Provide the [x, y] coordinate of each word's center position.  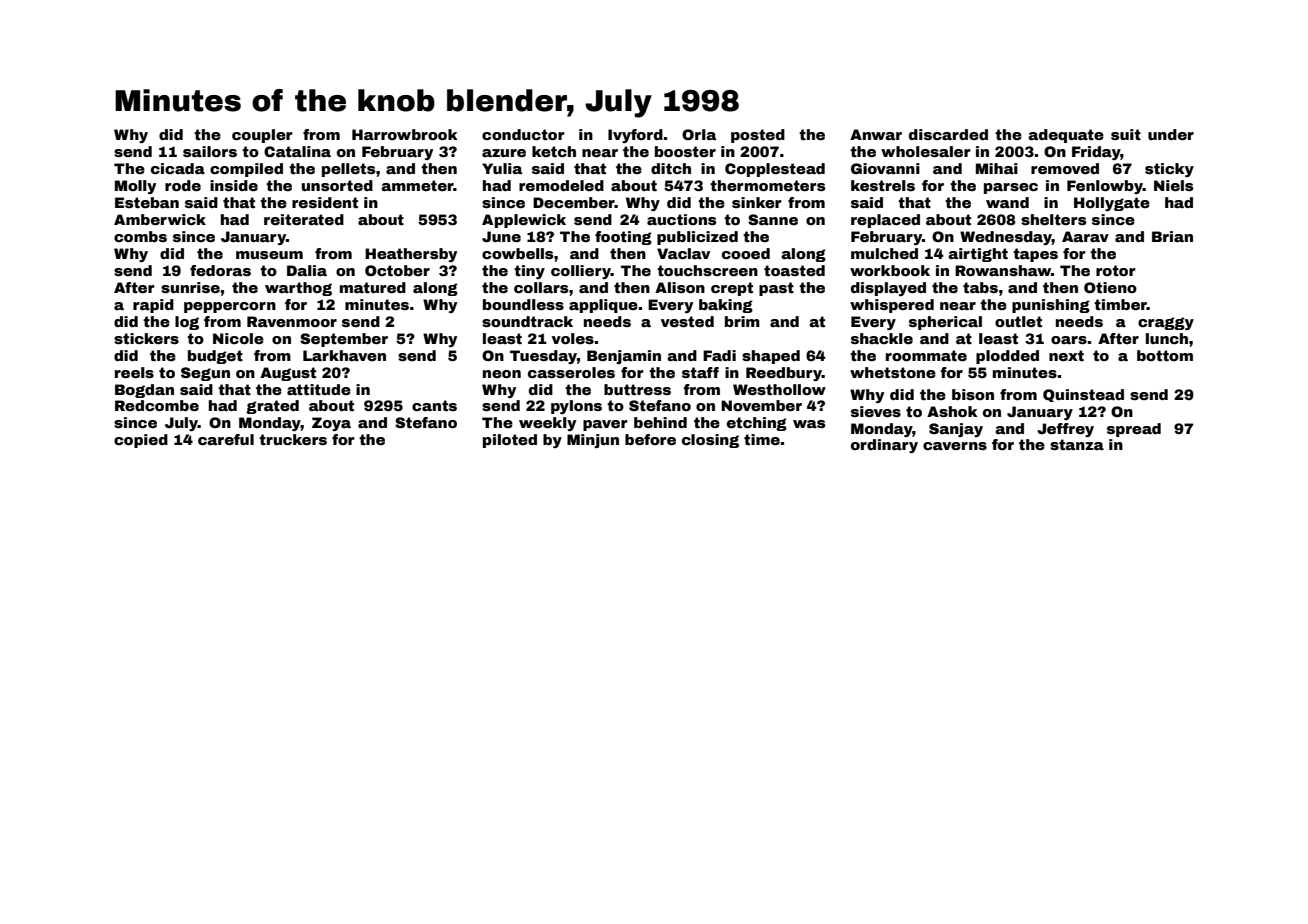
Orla [699, 134]
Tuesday [543, 357]
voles [573, 338]
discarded [948, 134]
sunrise [190, 287]
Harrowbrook [405, 134]
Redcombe [157, 405]
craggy [1166, 323]
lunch [1167, 338]
